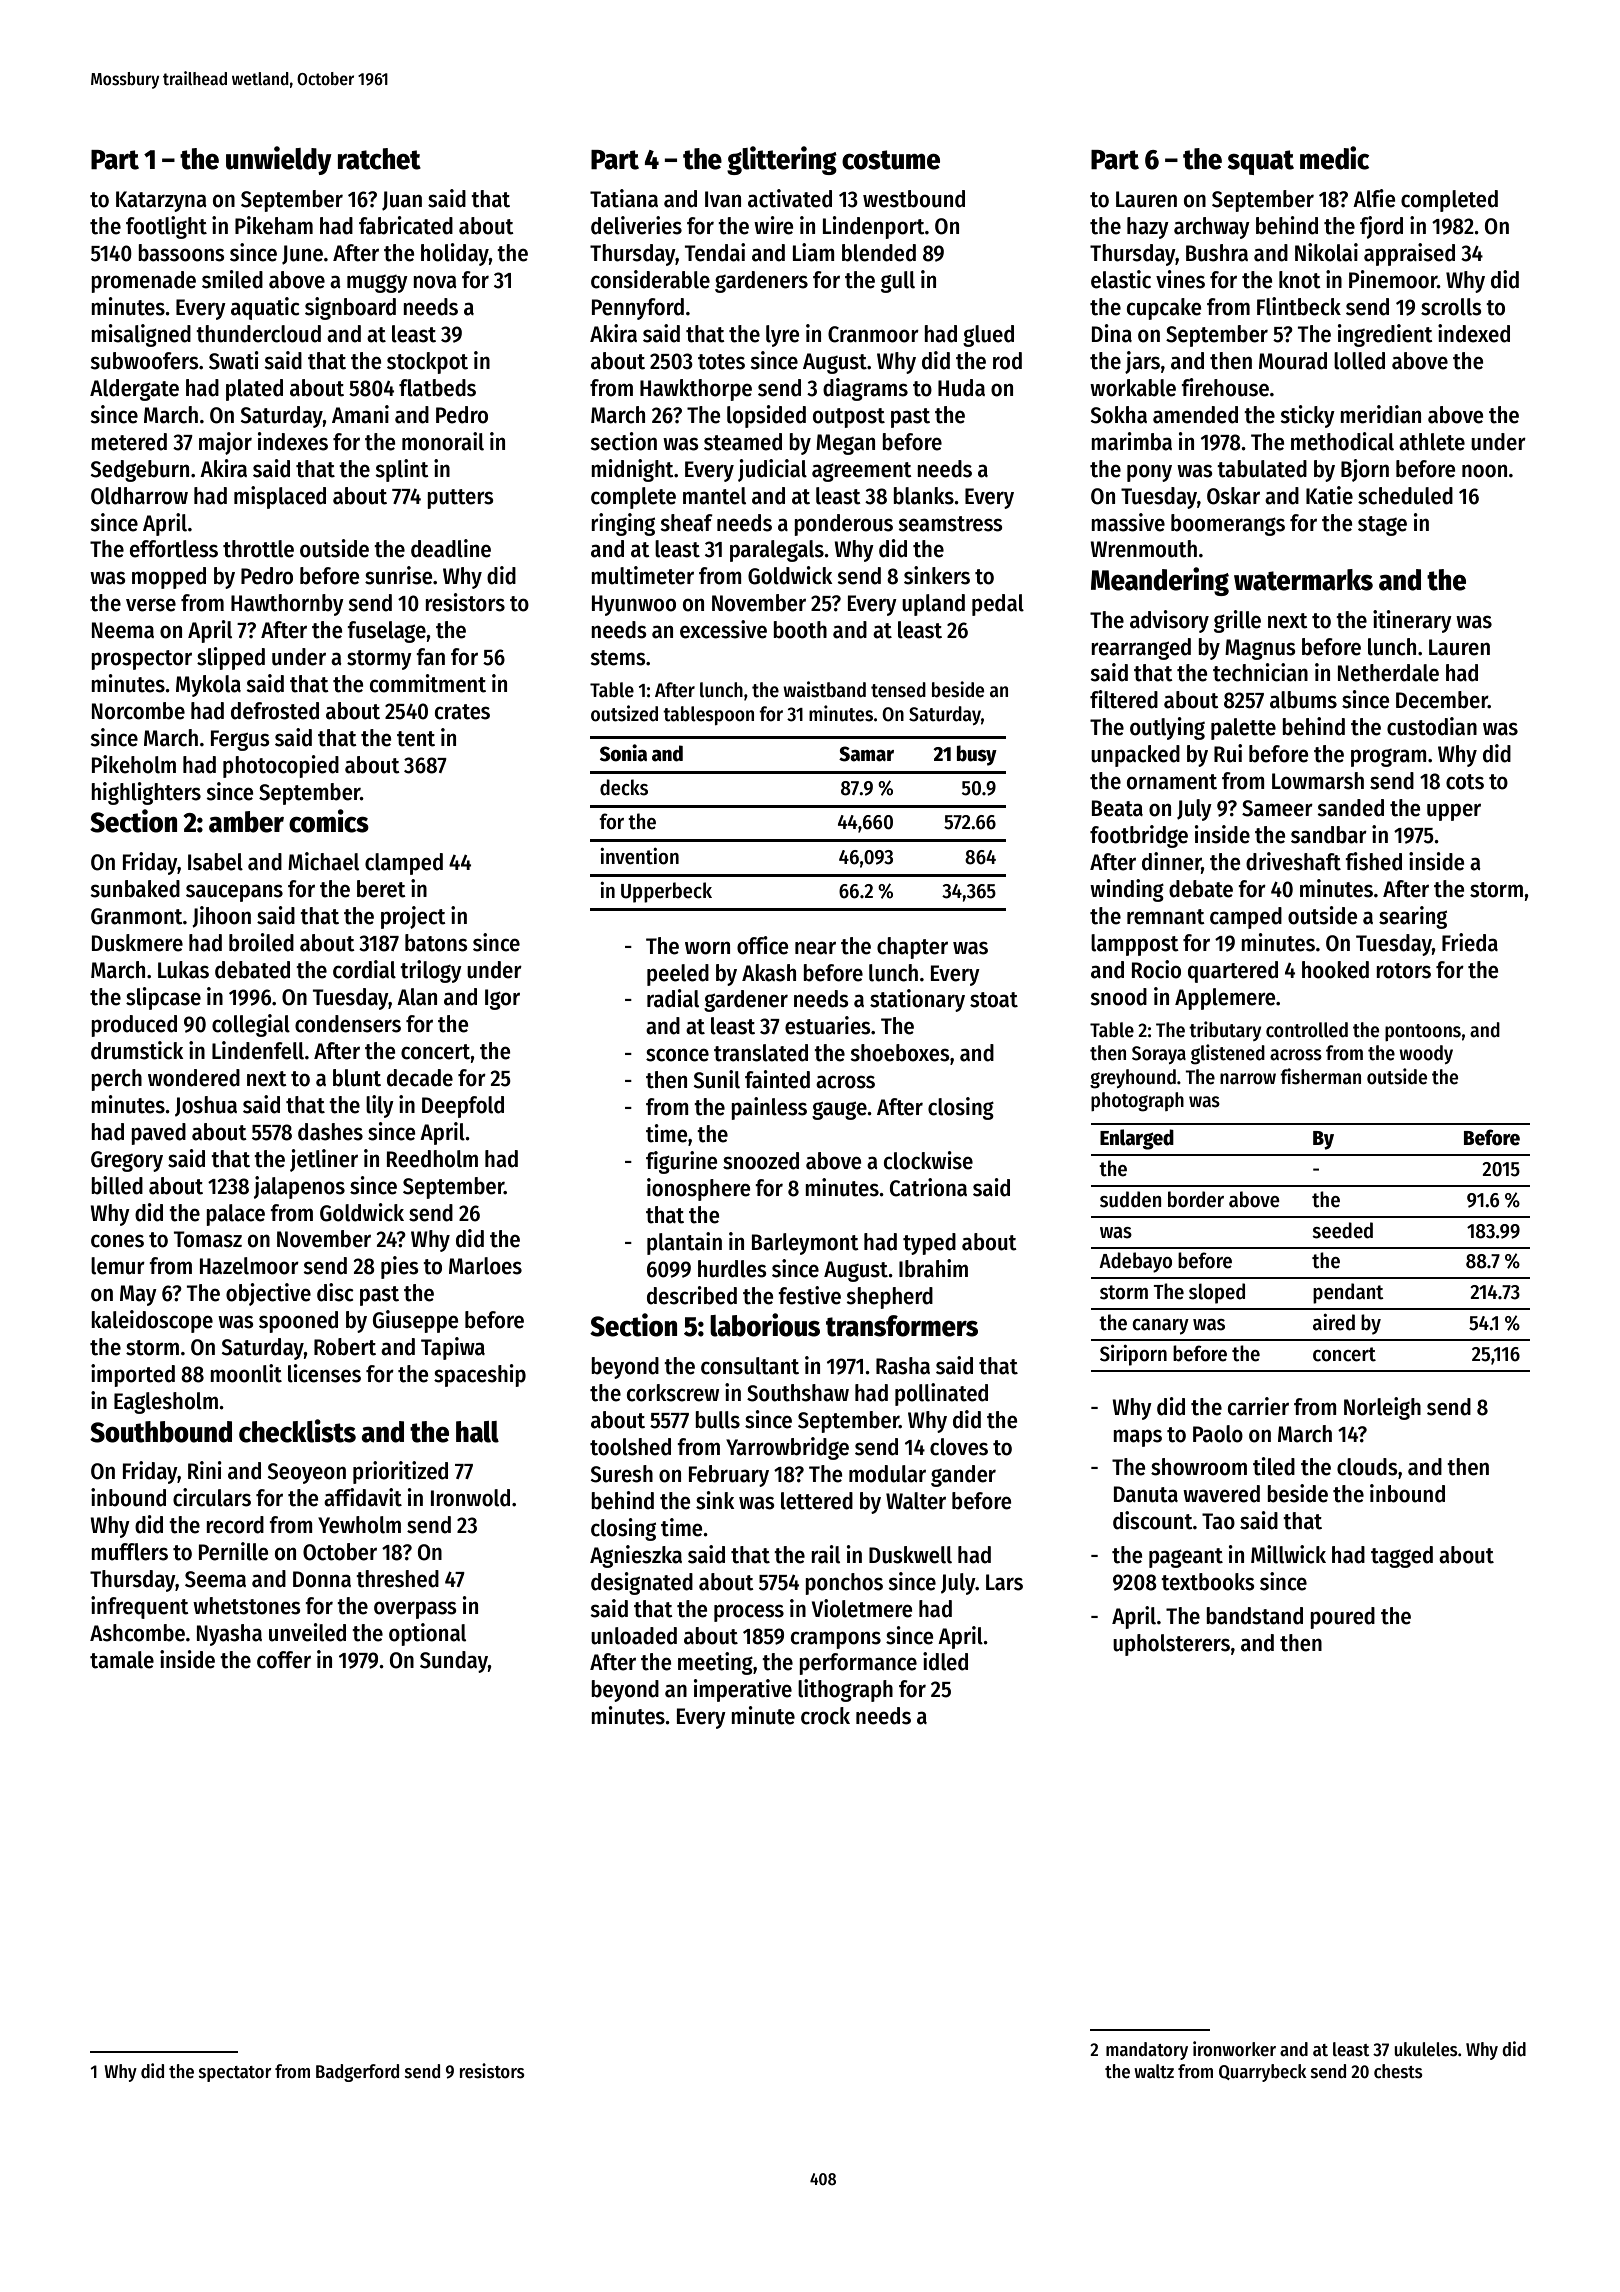 This page has width=1620, height=2292. Describe the element at coordinates (357, 2073) in the page. I see `Badgerford` at that location.
